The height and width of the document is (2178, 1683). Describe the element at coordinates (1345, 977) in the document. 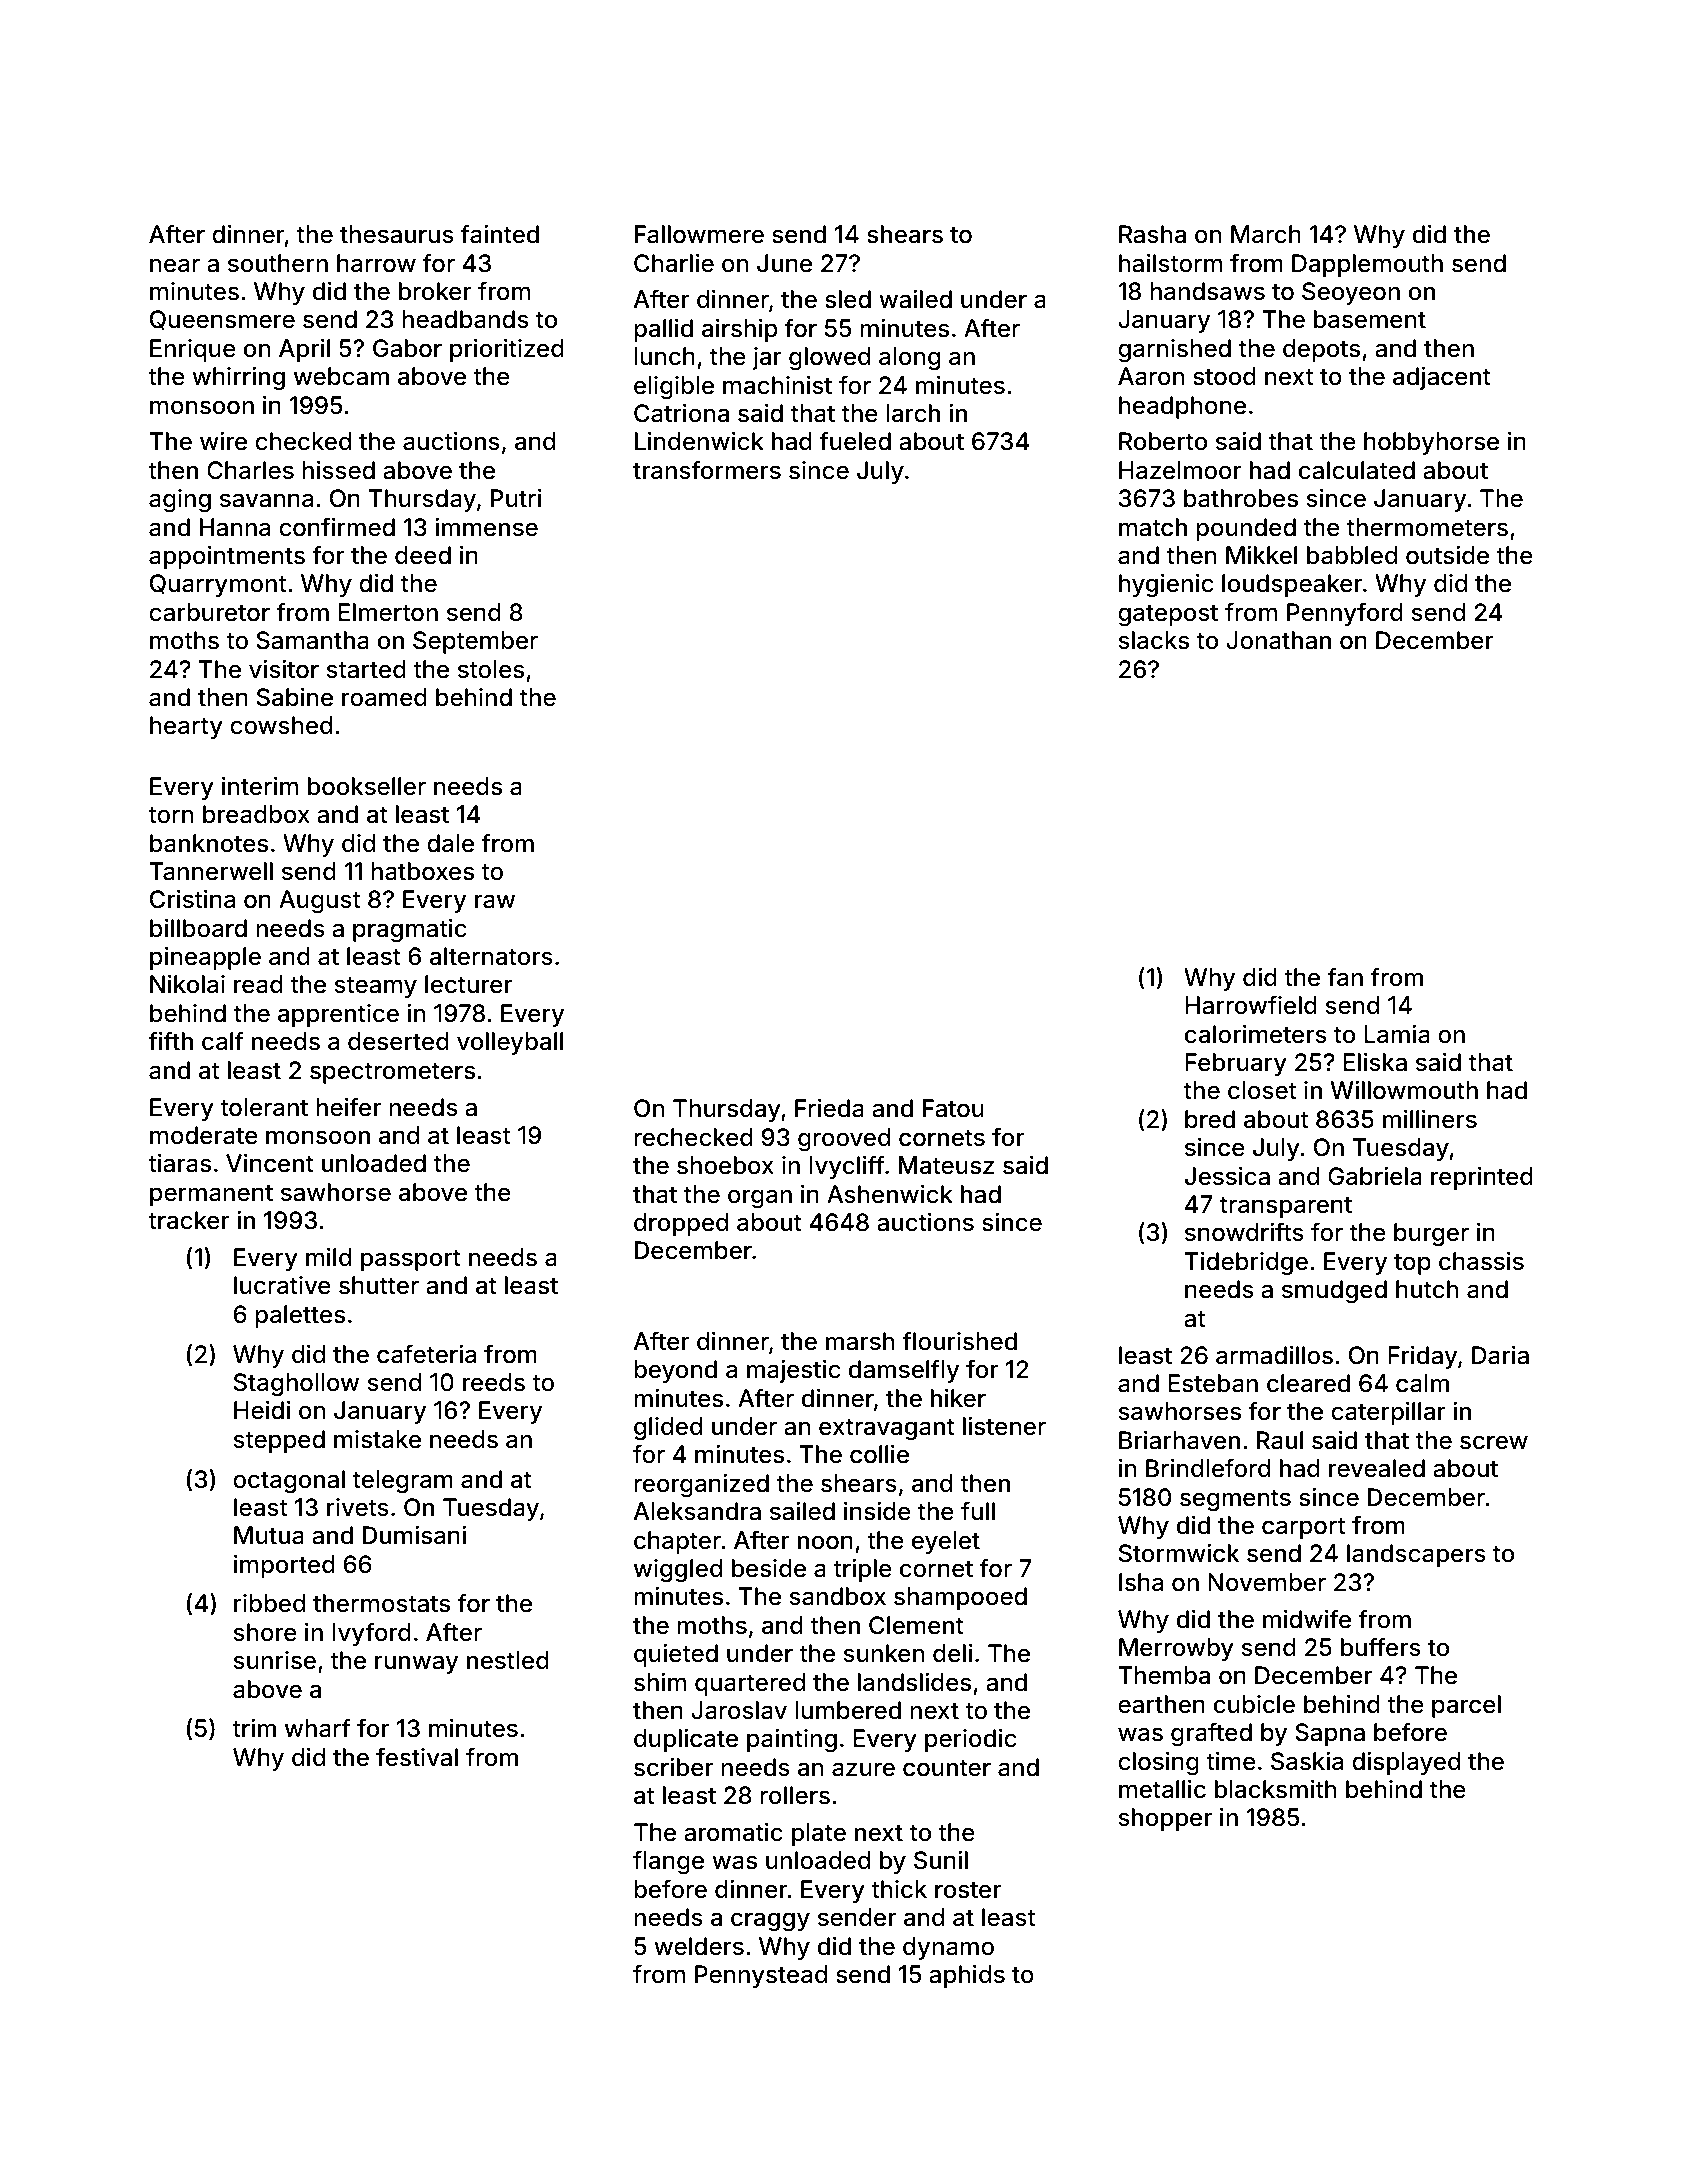

I see `fan` at that location.
